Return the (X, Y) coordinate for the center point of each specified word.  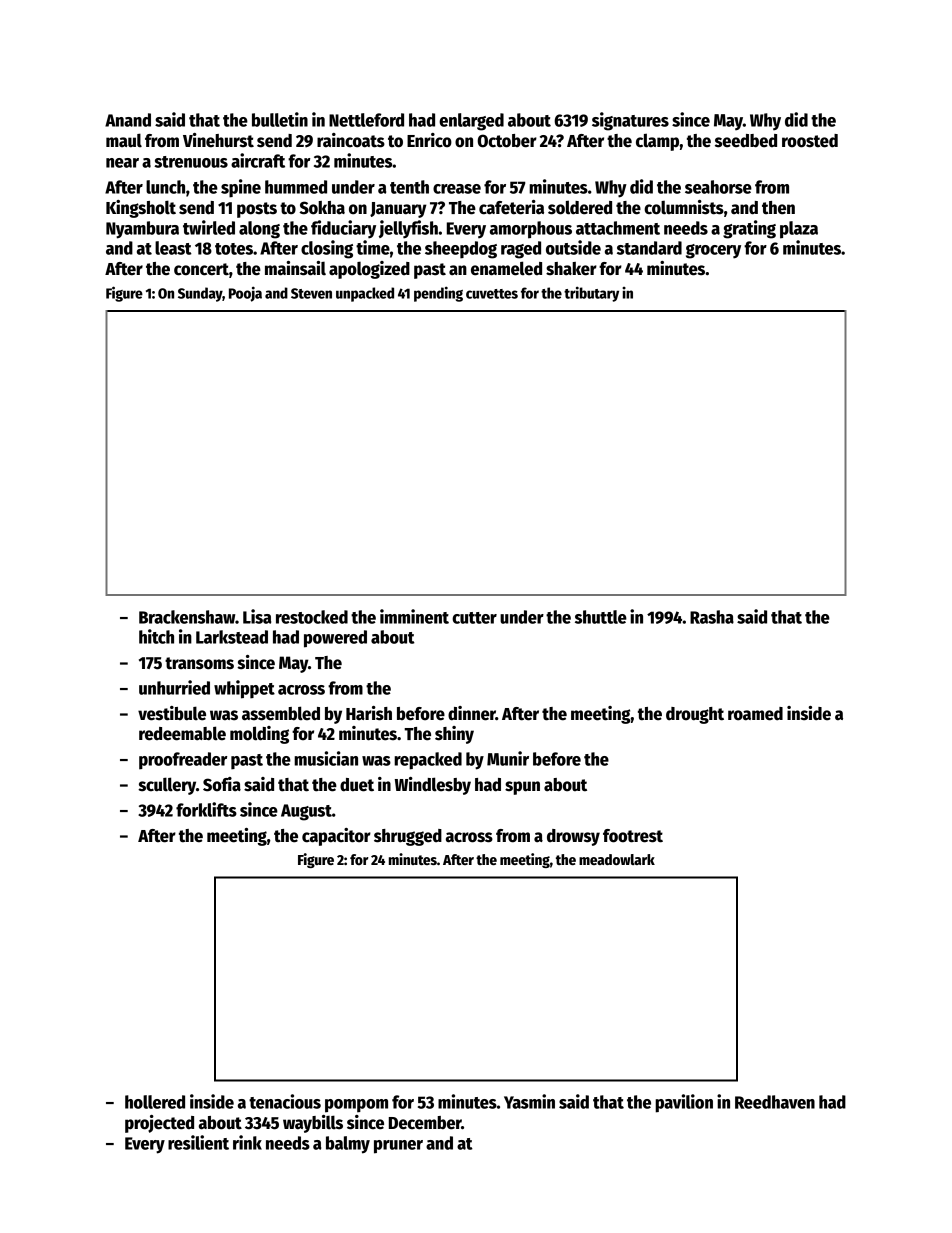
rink (247, 1142)
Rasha (712, 617)
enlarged (471, 122)
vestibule (172, 713)
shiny (454, 735)
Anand (128, 120)
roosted (810, 141)
